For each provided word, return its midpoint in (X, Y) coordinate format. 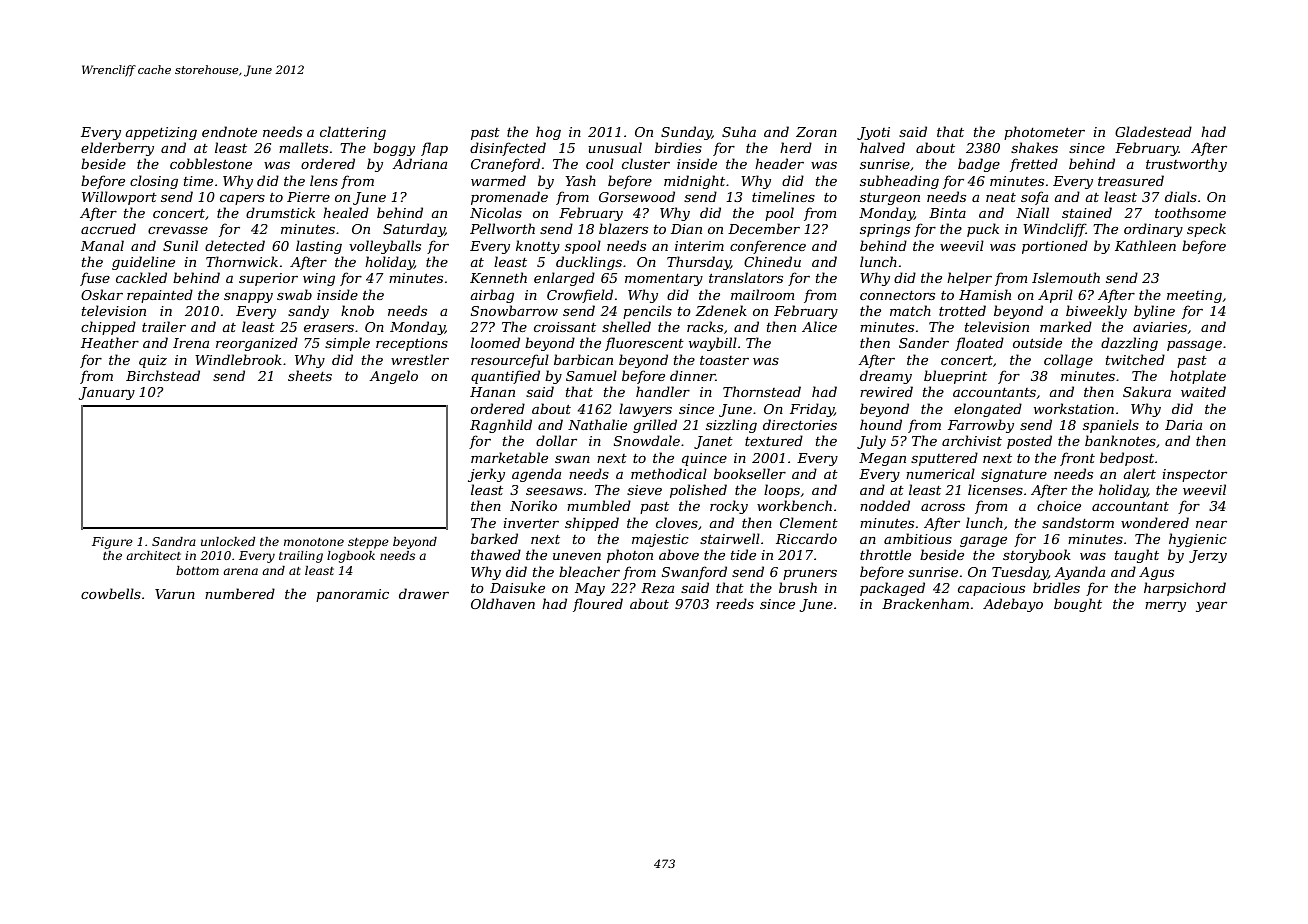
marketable (509, 457)
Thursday (699, 263)
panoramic (352, 595)
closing (154, 182)
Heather (110, 342)
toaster (724, 360)
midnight (694, 182)
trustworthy (1186, 165)
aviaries (1160, 327)
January (107, 393)
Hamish (985, 294)
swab (294, 294)
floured (598, 605)
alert (1139, 473)
